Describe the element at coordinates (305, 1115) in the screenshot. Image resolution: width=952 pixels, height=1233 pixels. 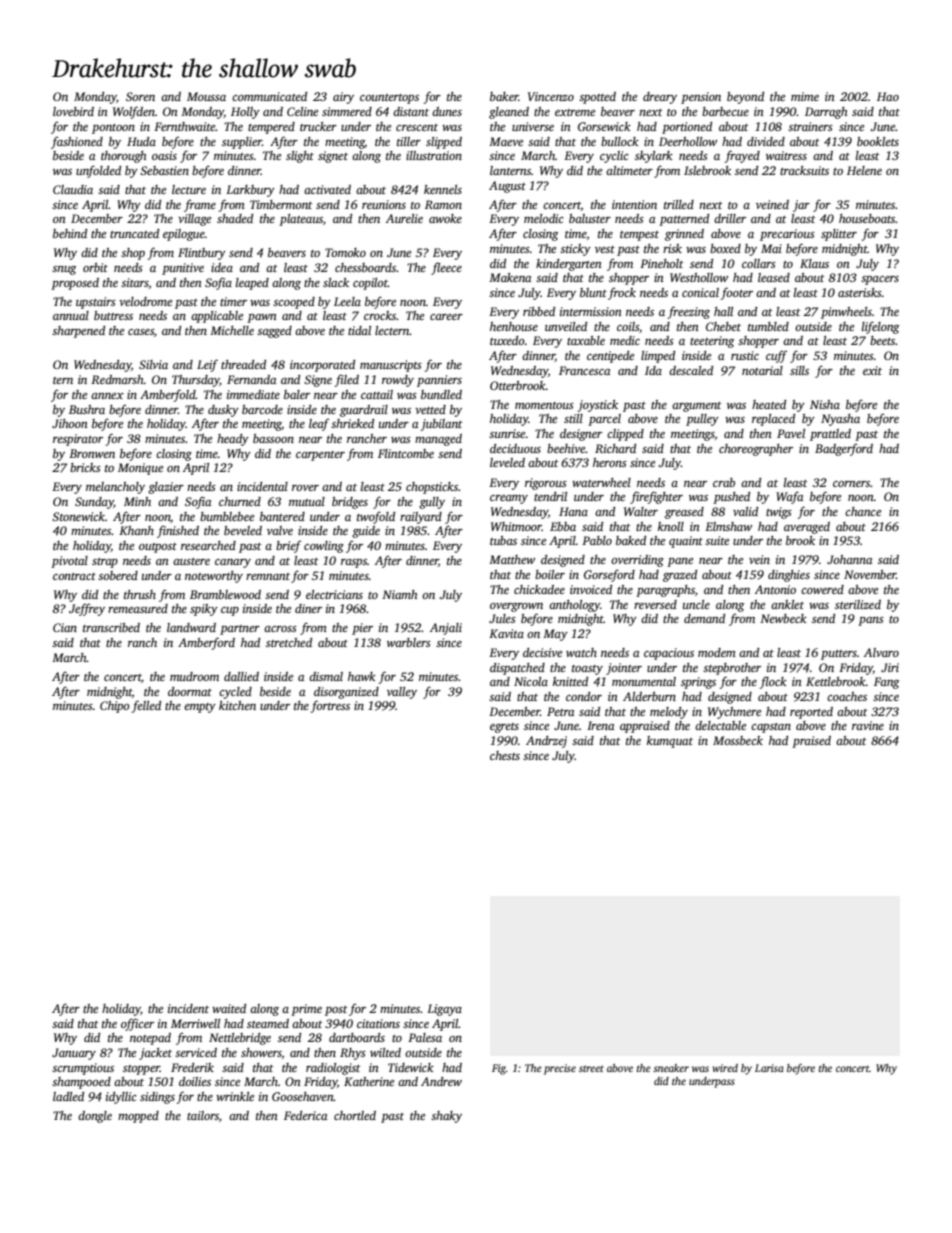
I see `Federica` at that location.
